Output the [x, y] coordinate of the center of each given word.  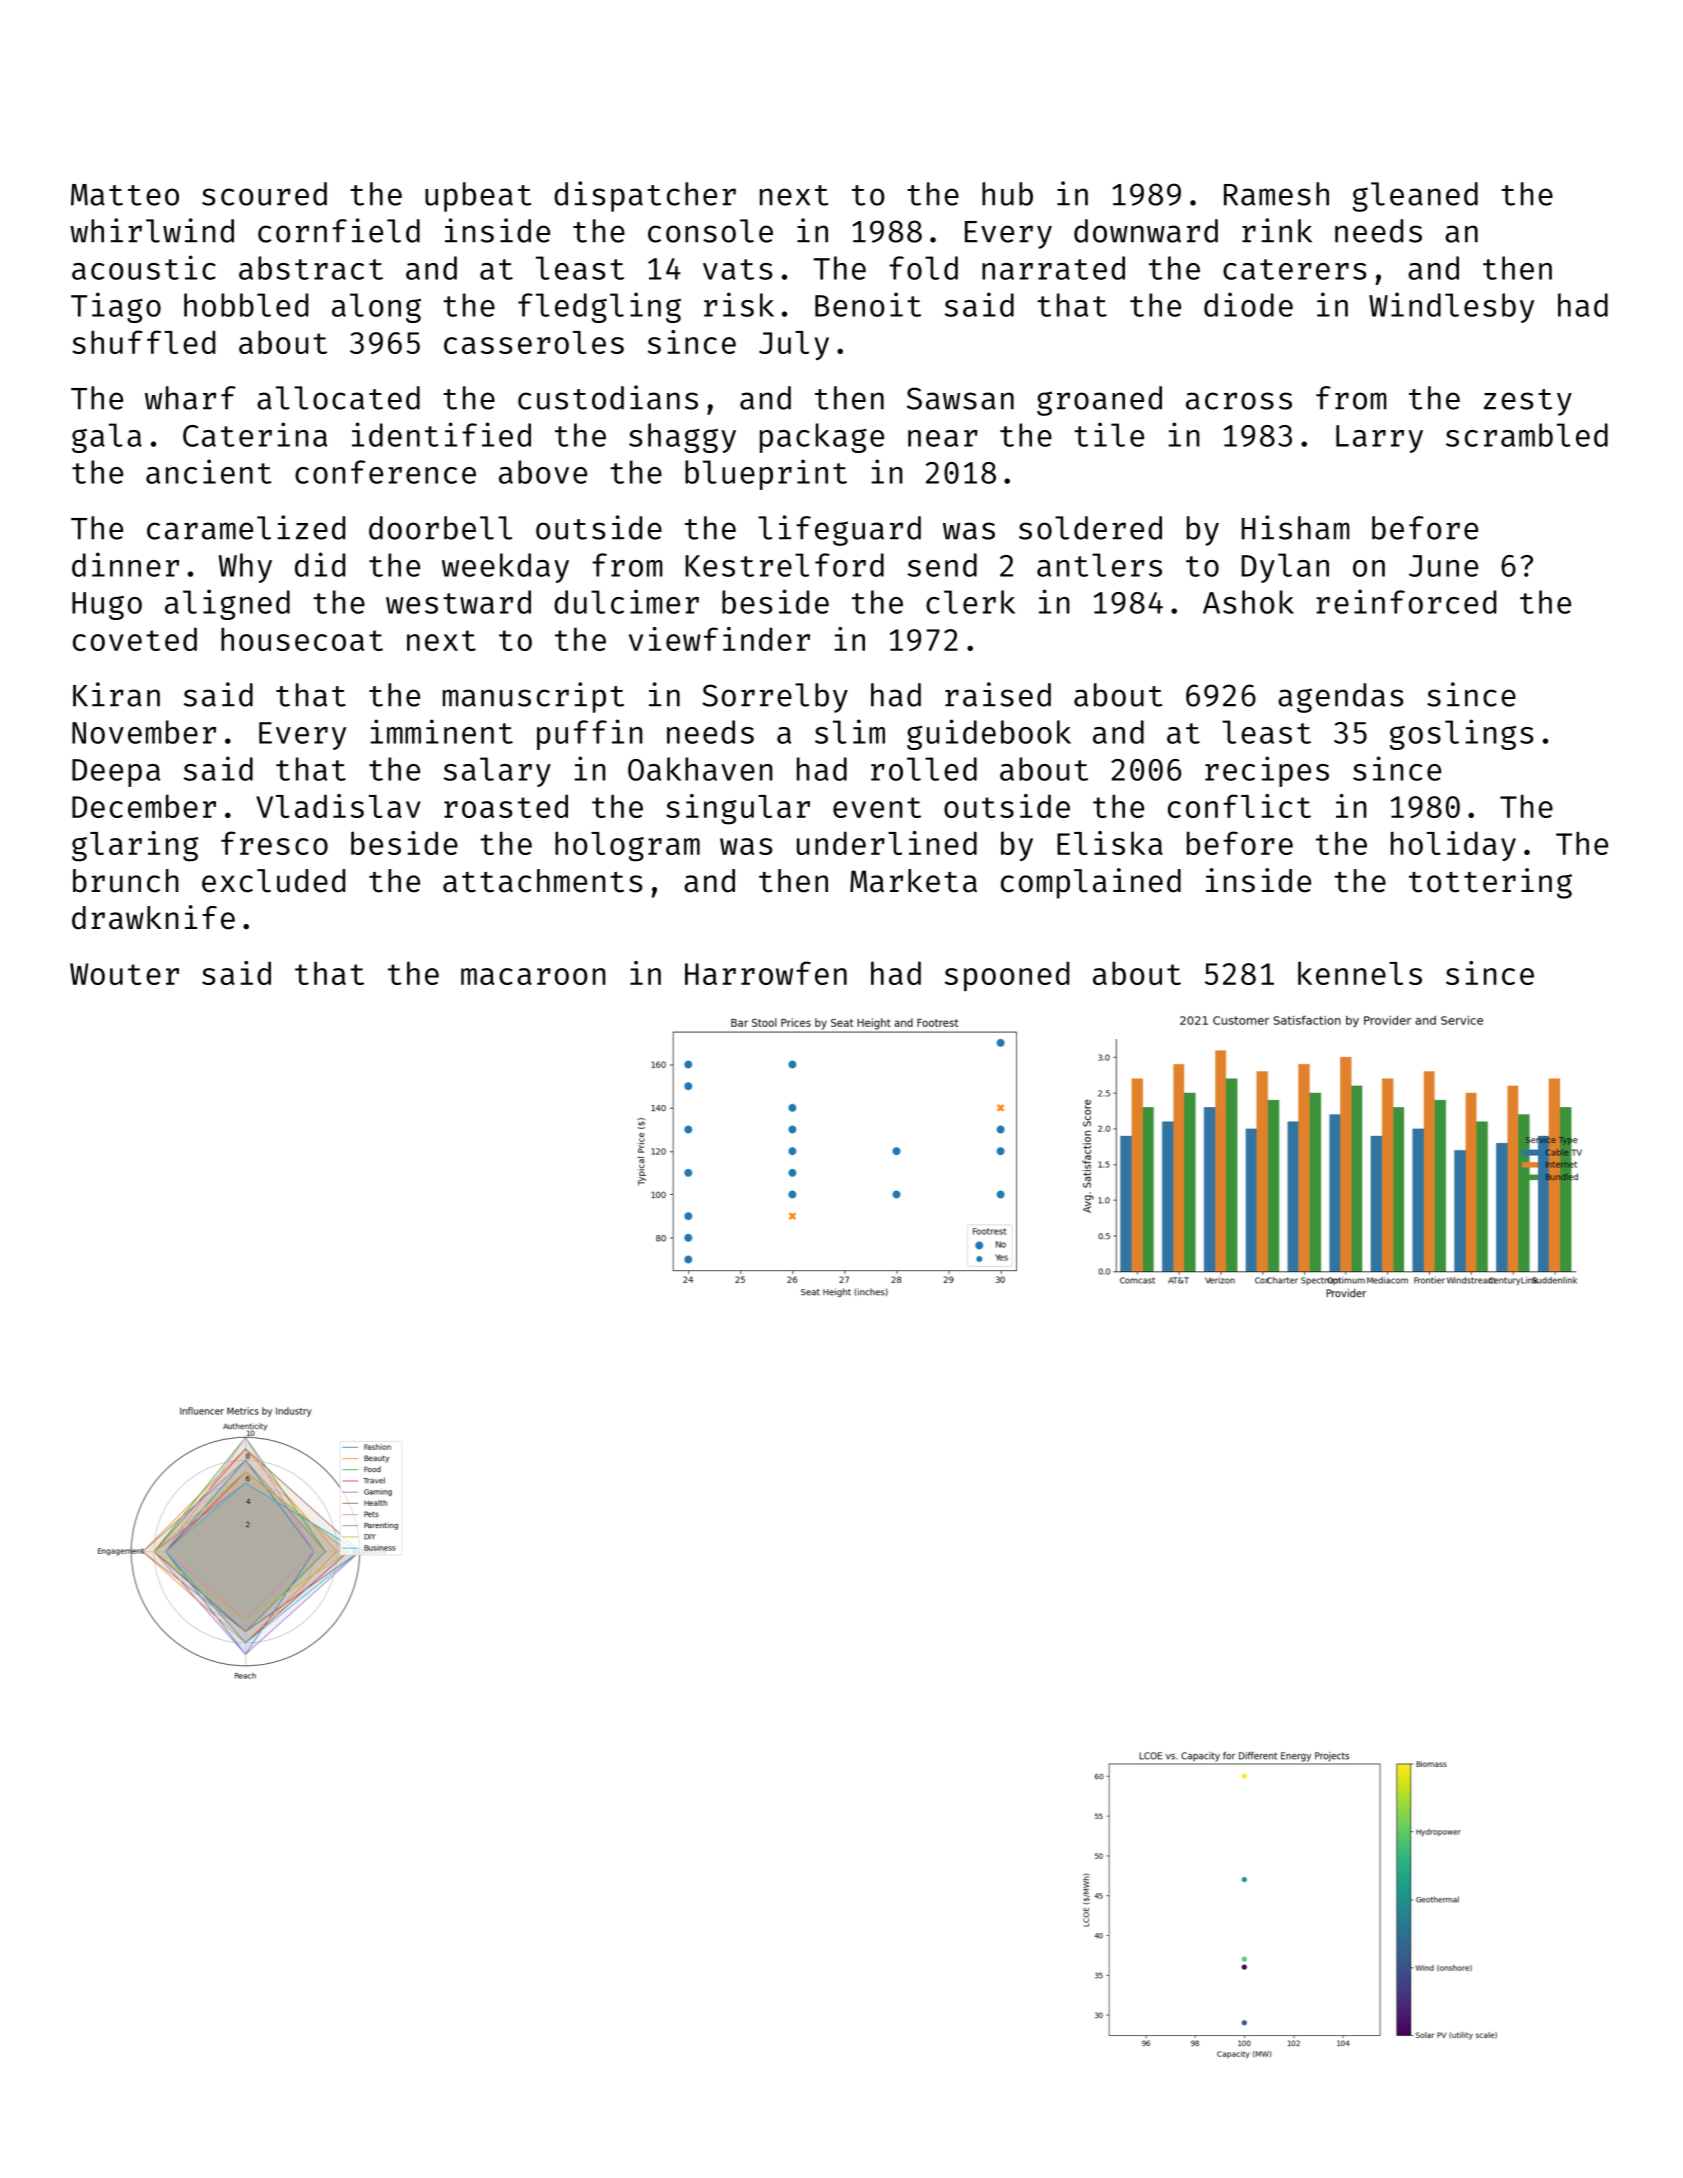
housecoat [302, 639]
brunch [126, 881]
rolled [924, 769]
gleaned [1415, 197]
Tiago [116, 307]
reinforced [1406, 601]
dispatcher [645, 196]
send [942, 565]
